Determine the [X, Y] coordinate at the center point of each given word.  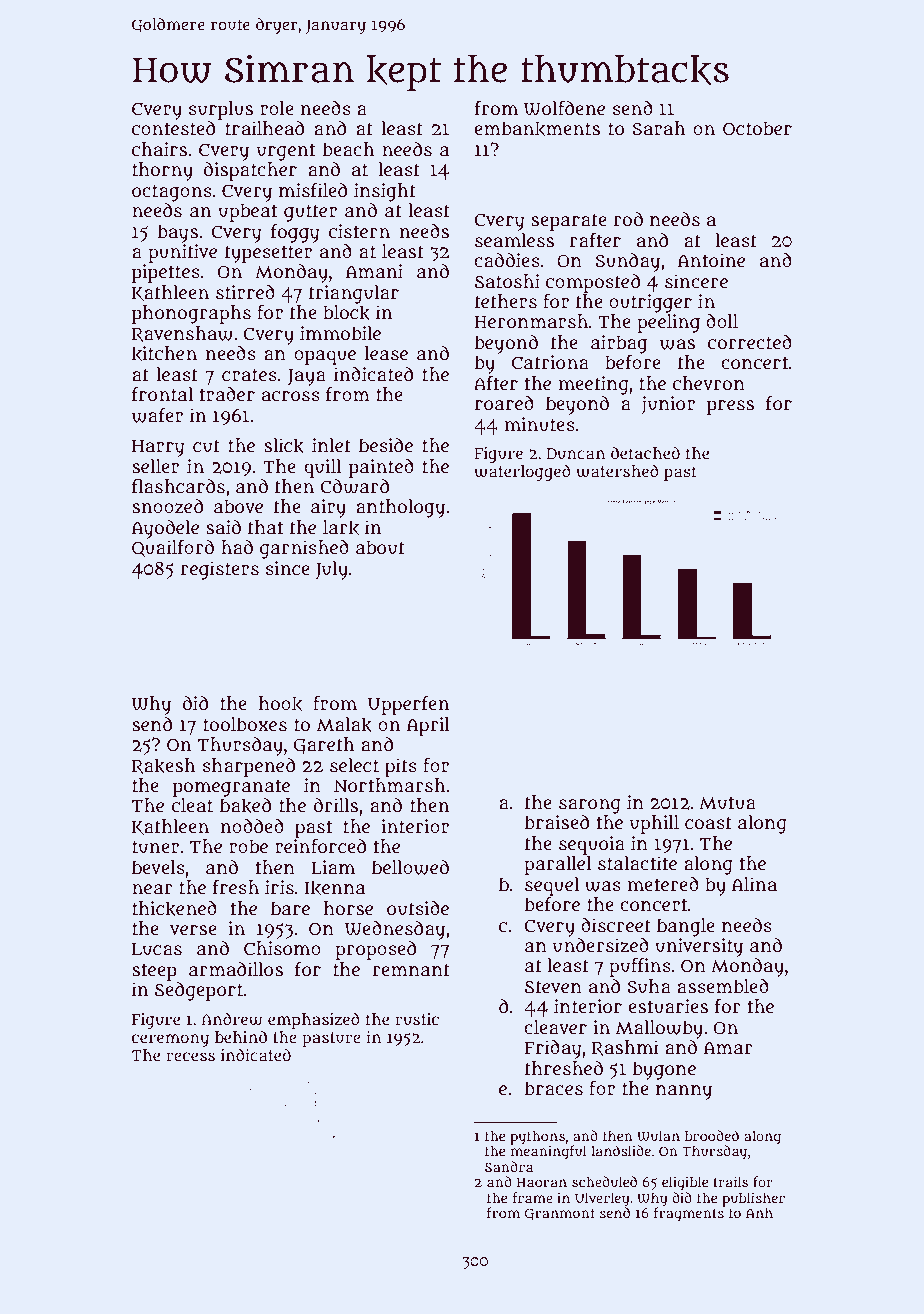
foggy [295, 233]
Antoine [711, 260]
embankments [537, 129]
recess [190, 1056]
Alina [754, 884]
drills [336, 805]
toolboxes [245, 724]
